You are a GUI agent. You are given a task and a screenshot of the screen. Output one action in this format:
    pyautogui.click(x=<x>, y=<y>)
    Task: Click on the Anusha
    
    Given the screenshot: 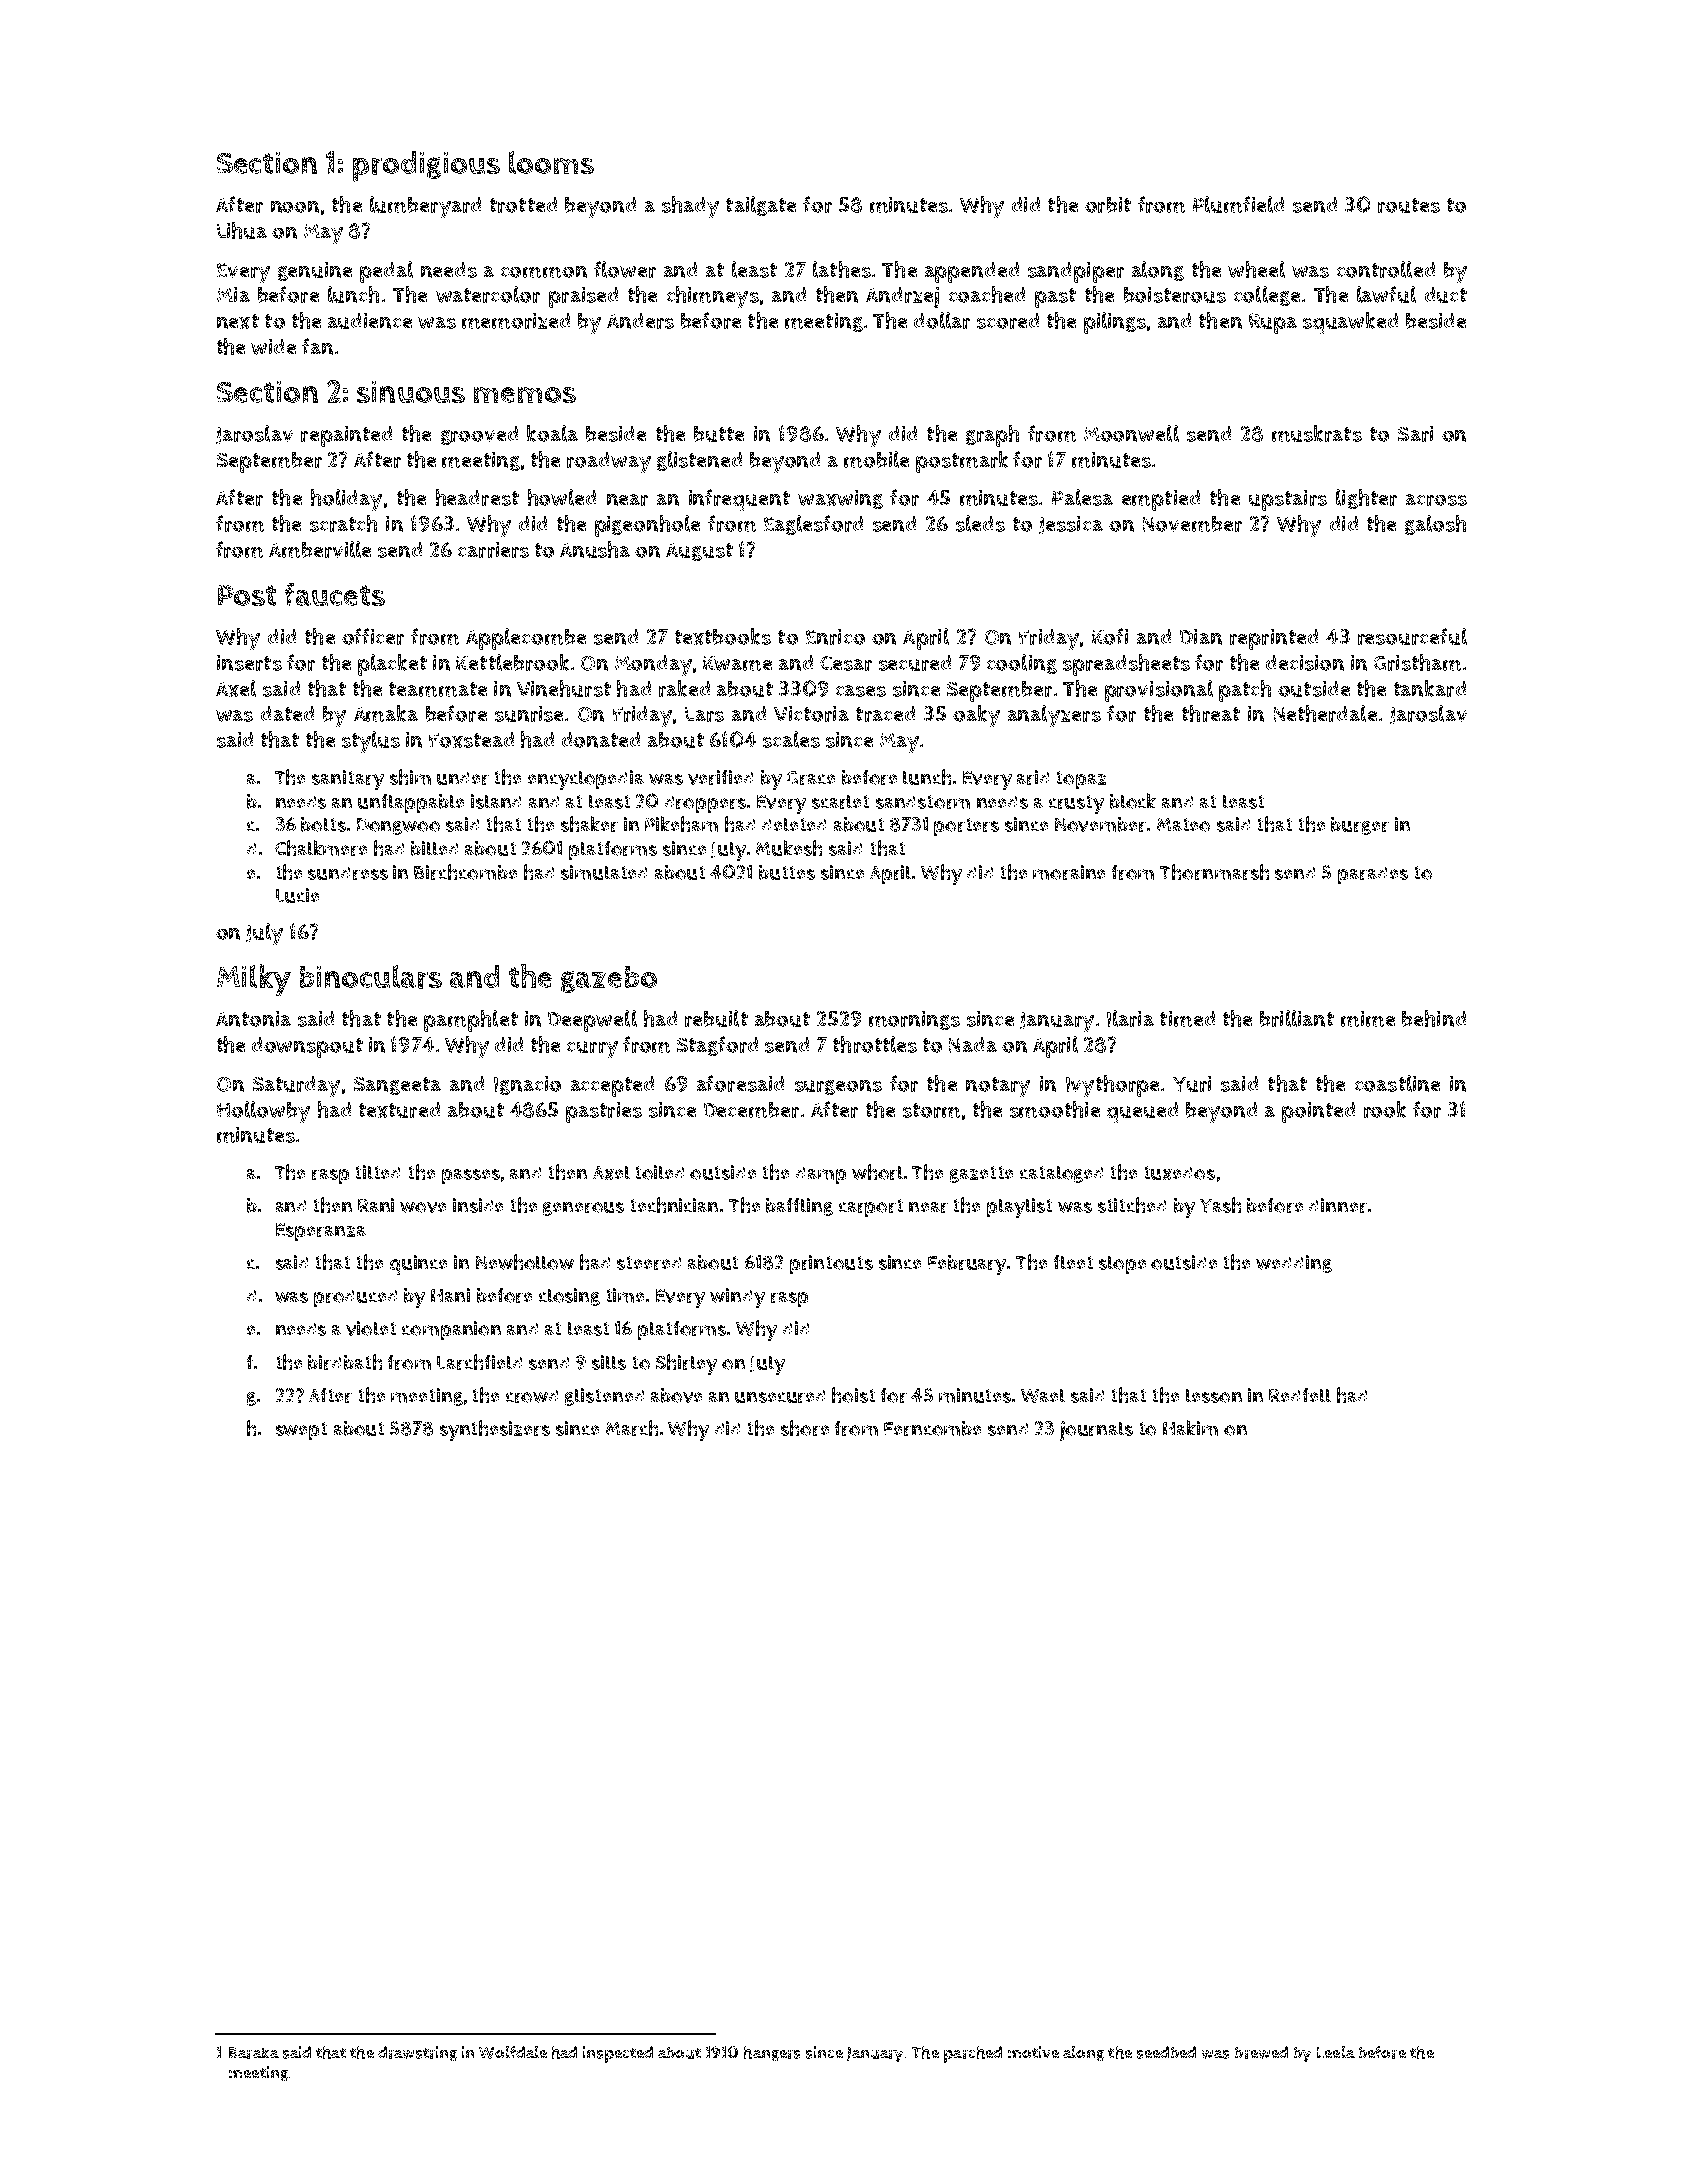 What is the action you would take?
    pyautogui.click(x=595, y=549)
